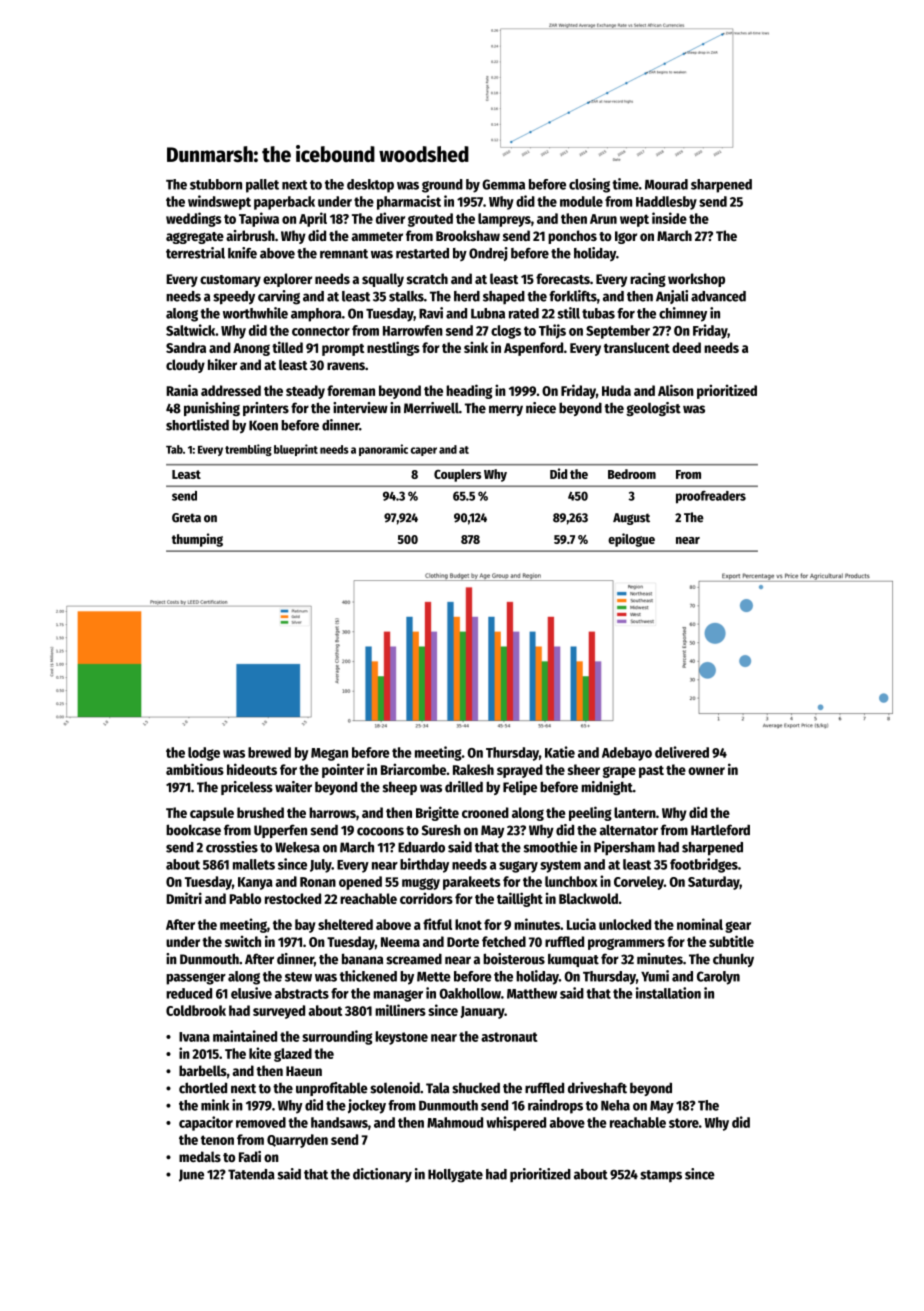 The width and height of the screenshot is (924, 1311). I want to click on stubborn, so click(216, 184).
